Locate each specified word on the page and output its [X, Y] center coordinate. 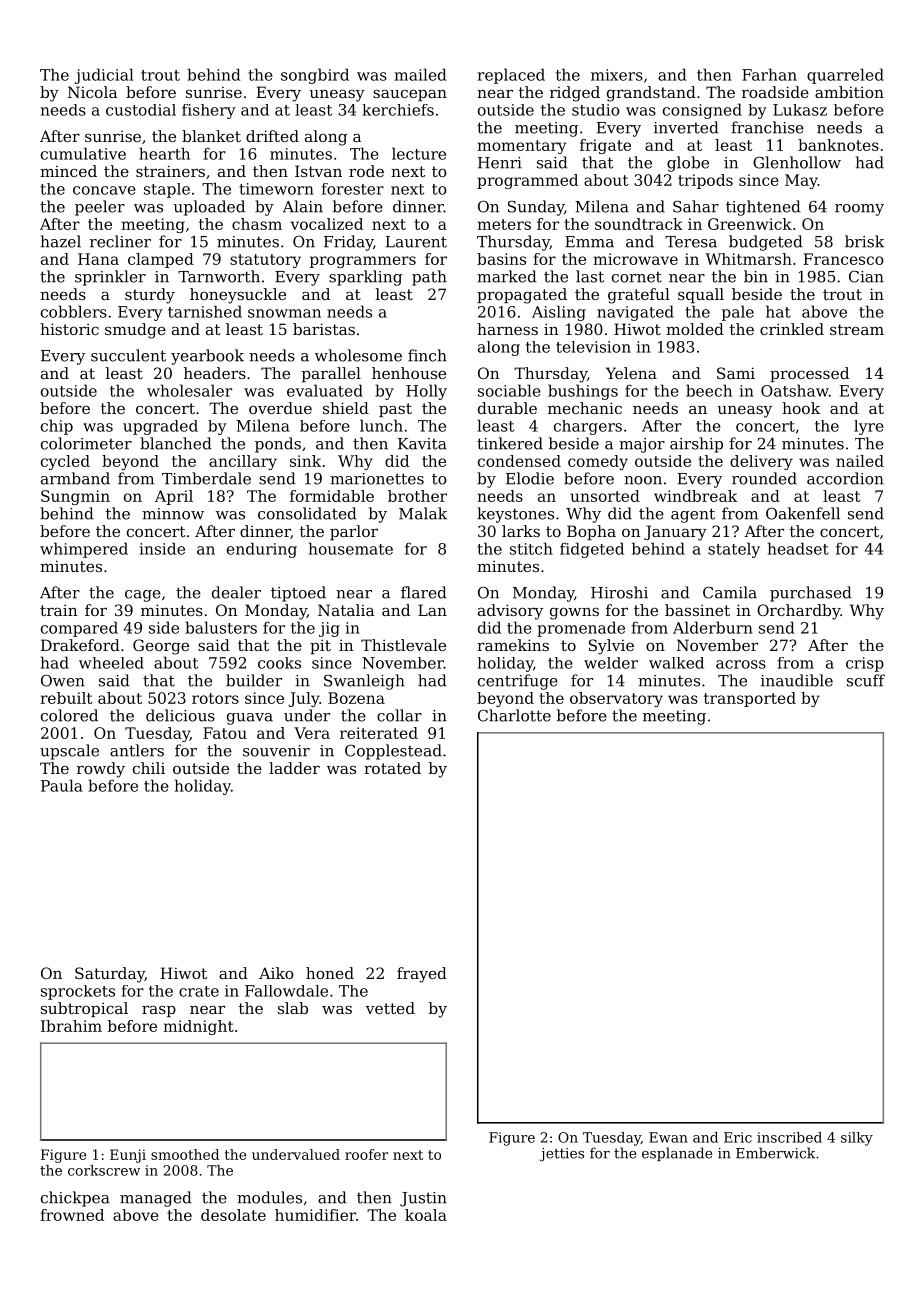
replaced [511, 76]
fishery [209, 111]
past [395, 410]
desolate [233, 1215]
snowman [284, 313]
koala [426, 1215]
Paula [62, 785]
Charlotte [514, 715]
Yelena [631, 373]
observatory [616, 699]
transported [750, 699]
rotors [215, 698]
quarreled [845, 76]
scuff [866, 680]
